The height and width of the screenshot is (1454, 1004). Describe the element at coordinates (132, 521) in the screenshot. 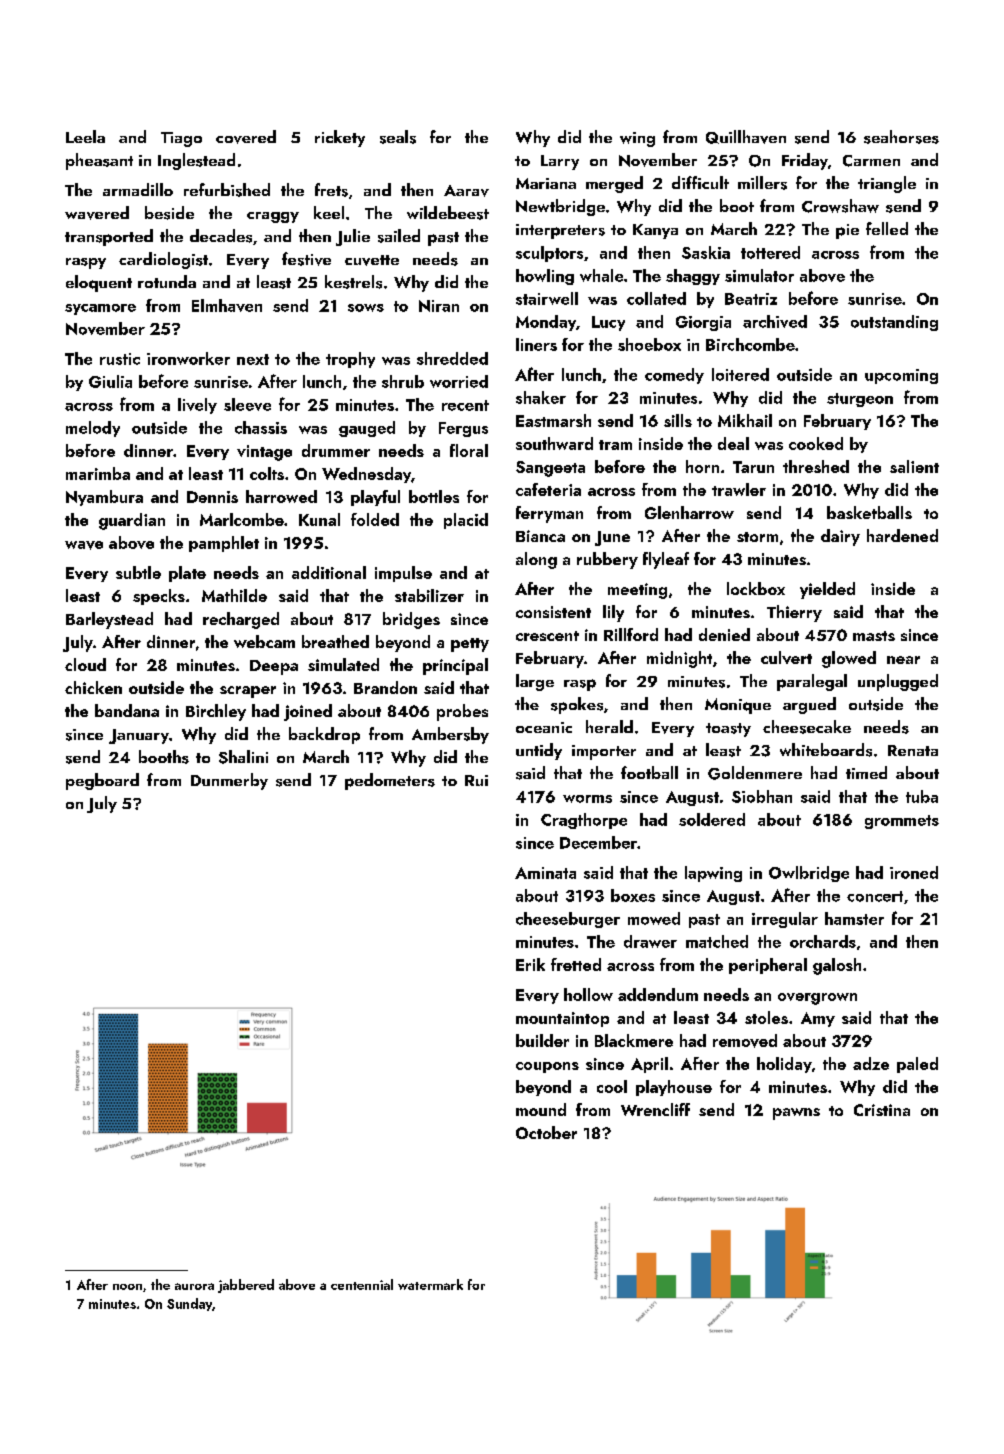

I see `guardian` at that location.
